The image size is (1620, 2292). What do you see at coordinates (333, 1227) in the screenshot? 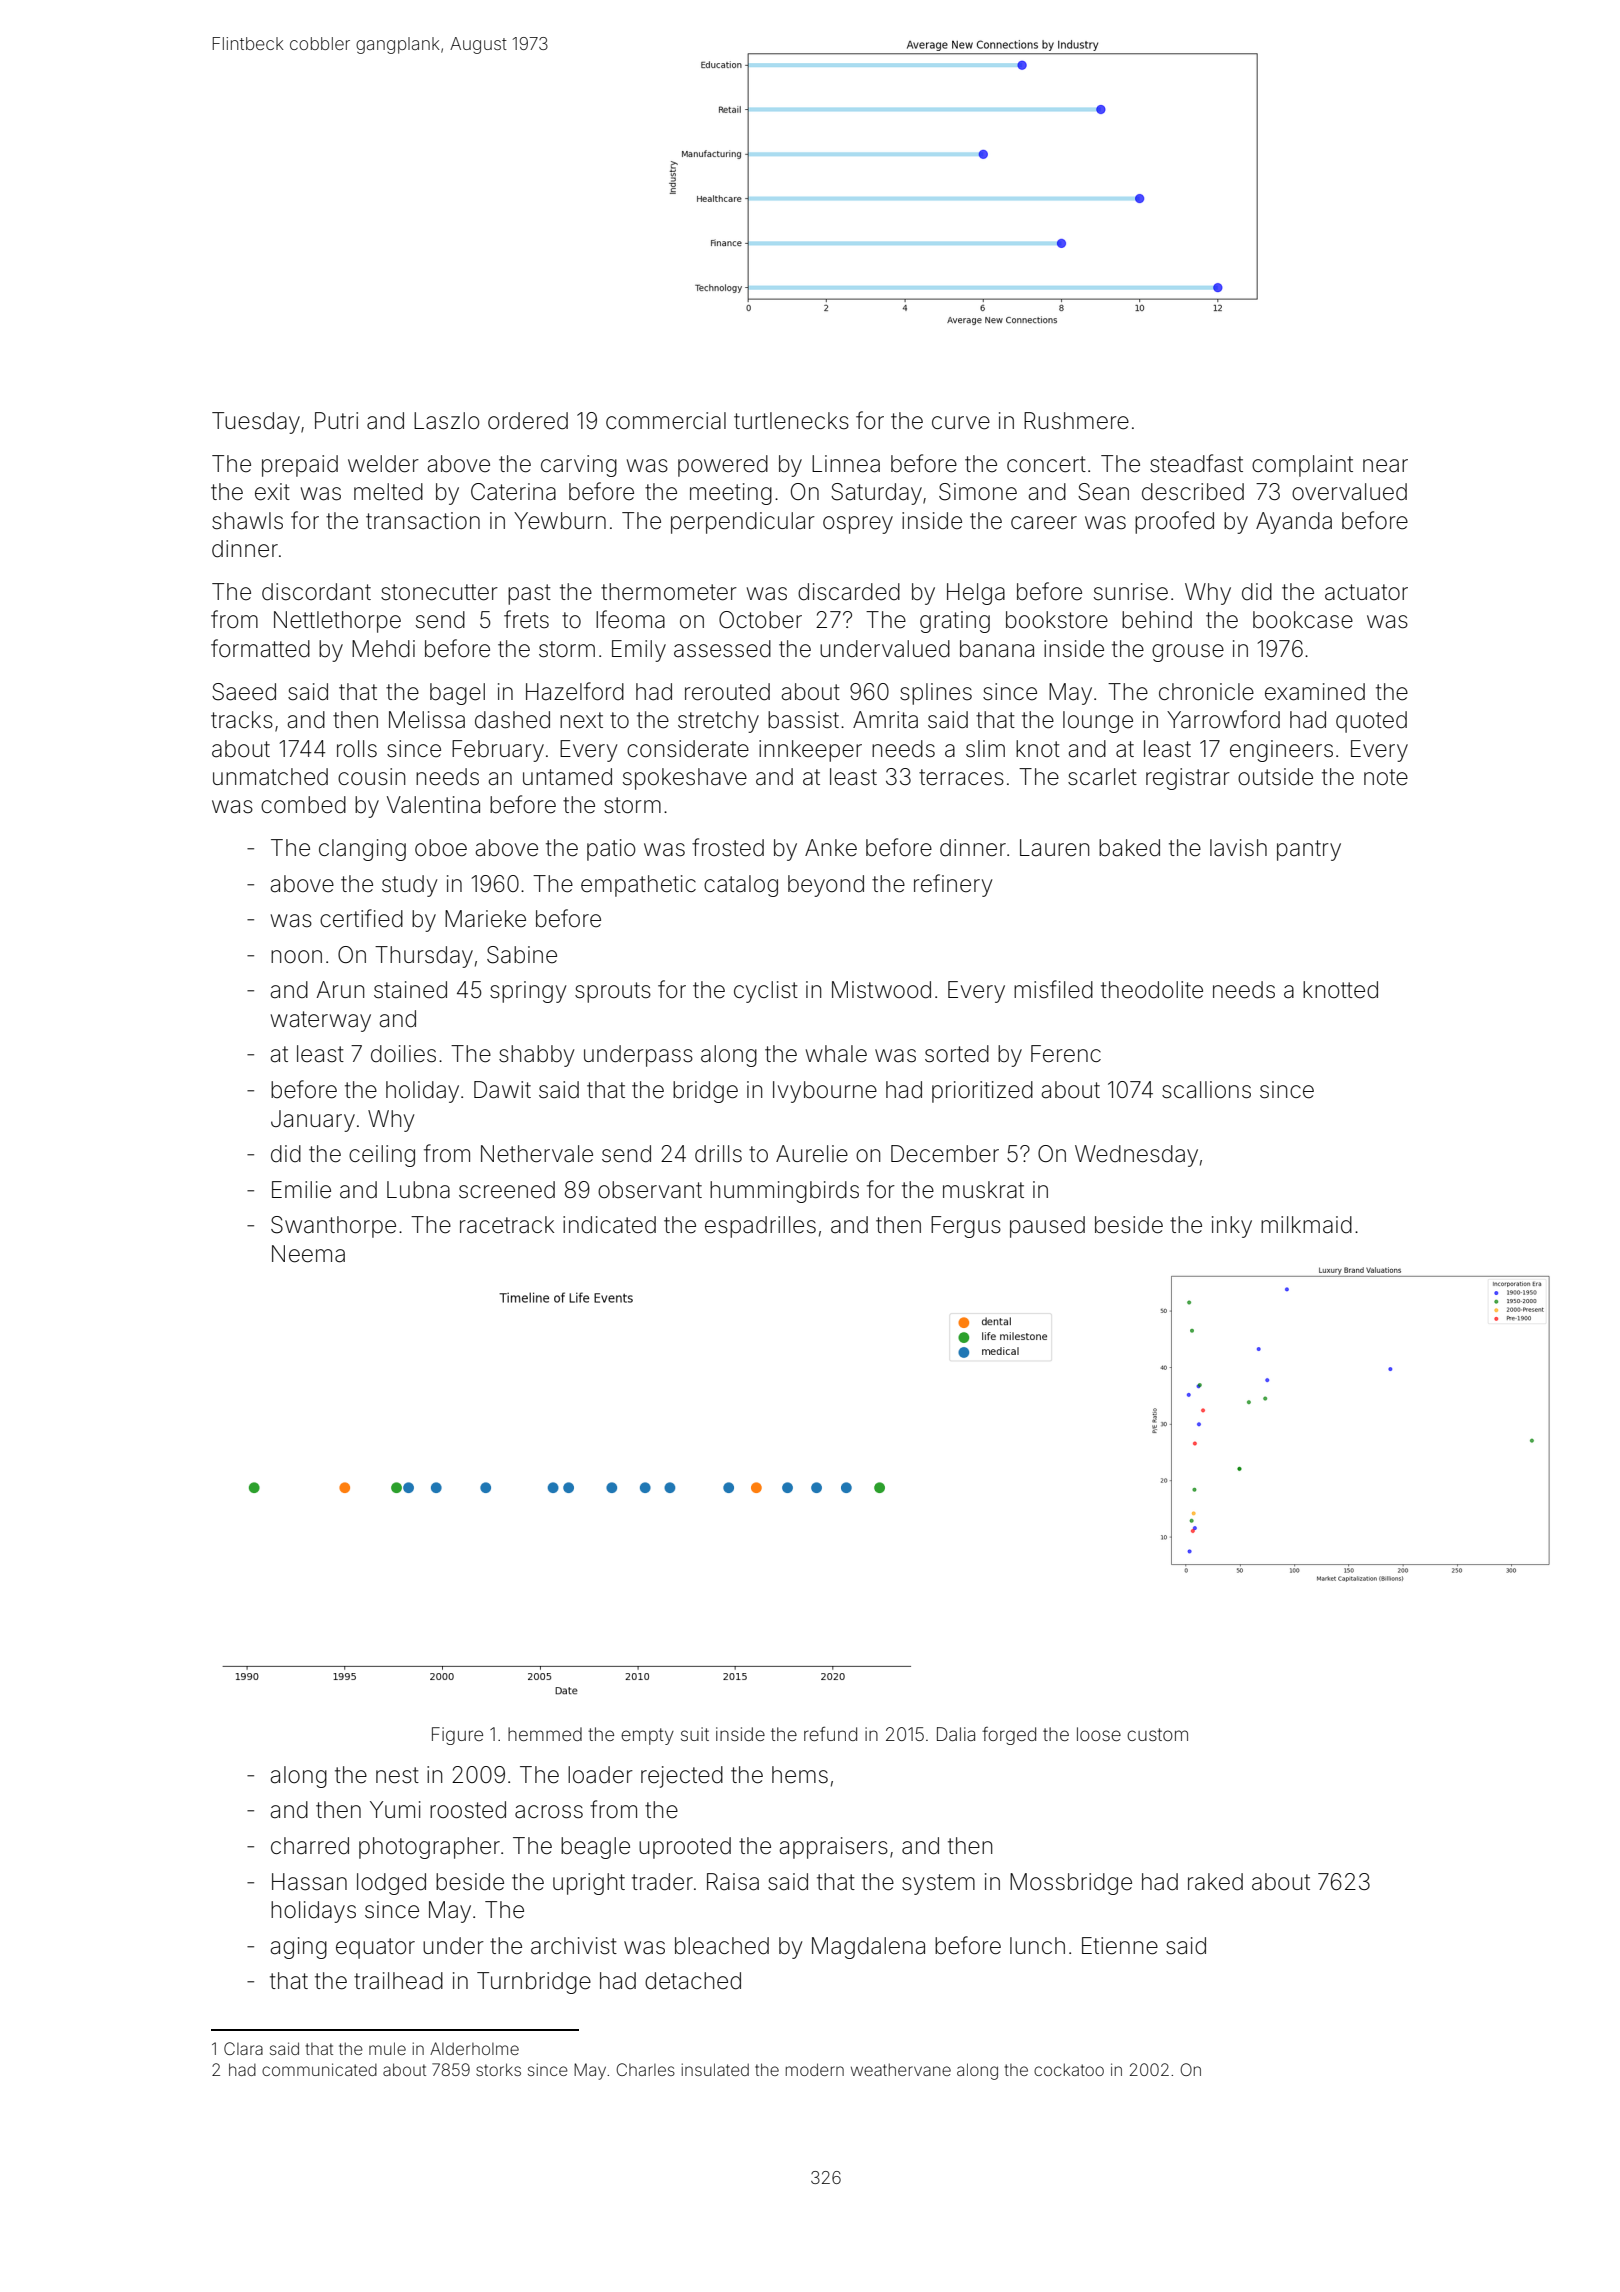
I see `Swanthorpe` at bounding box center [333, 1227].
